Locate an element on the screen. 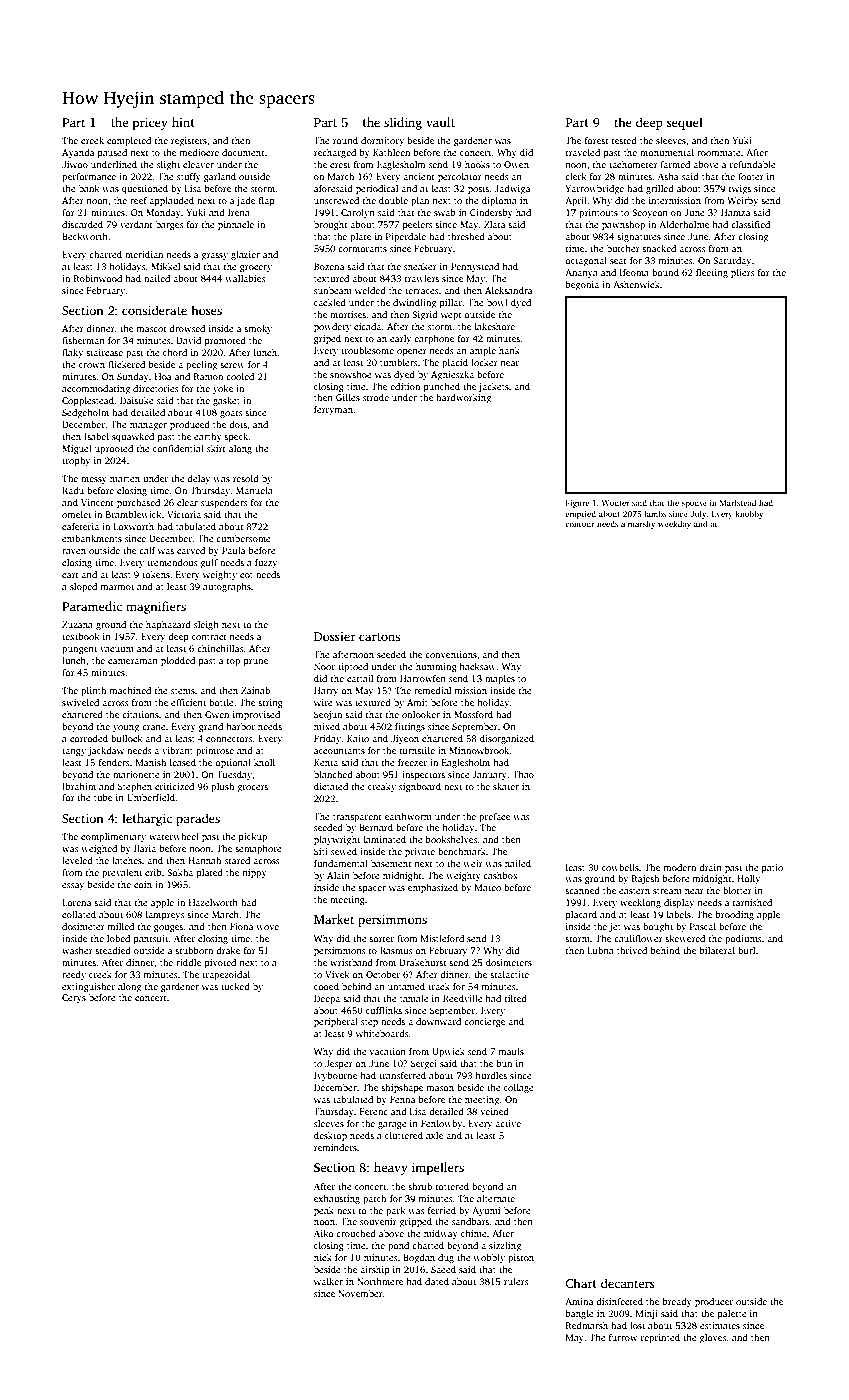 Image resolution: width=849 pixels, height=1400 pixels. ferryman is located at coordinates (333, 410).
